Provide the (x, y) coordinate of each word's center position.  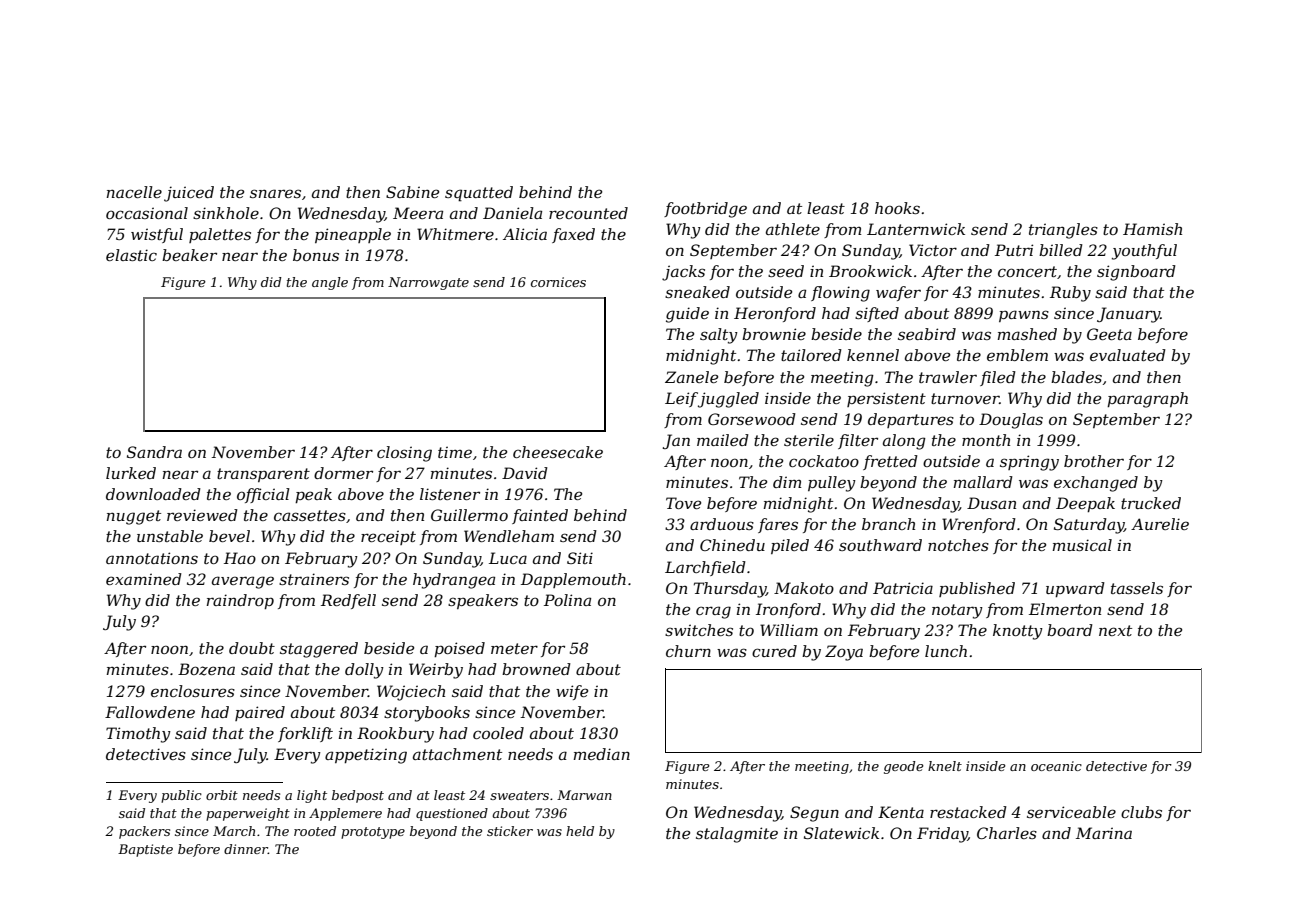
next (1115, 630)
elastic (131, 255)
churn (688, 651)
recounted (588, 213)
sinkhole (226, 213)
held (580, 831)
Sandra (154, 452)
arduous (722, 524)
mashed (1027, 334)
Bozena (206, 669)
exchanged (1096, 484)
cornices (558, 282)
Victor (933, 250)
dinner (246, 849)
